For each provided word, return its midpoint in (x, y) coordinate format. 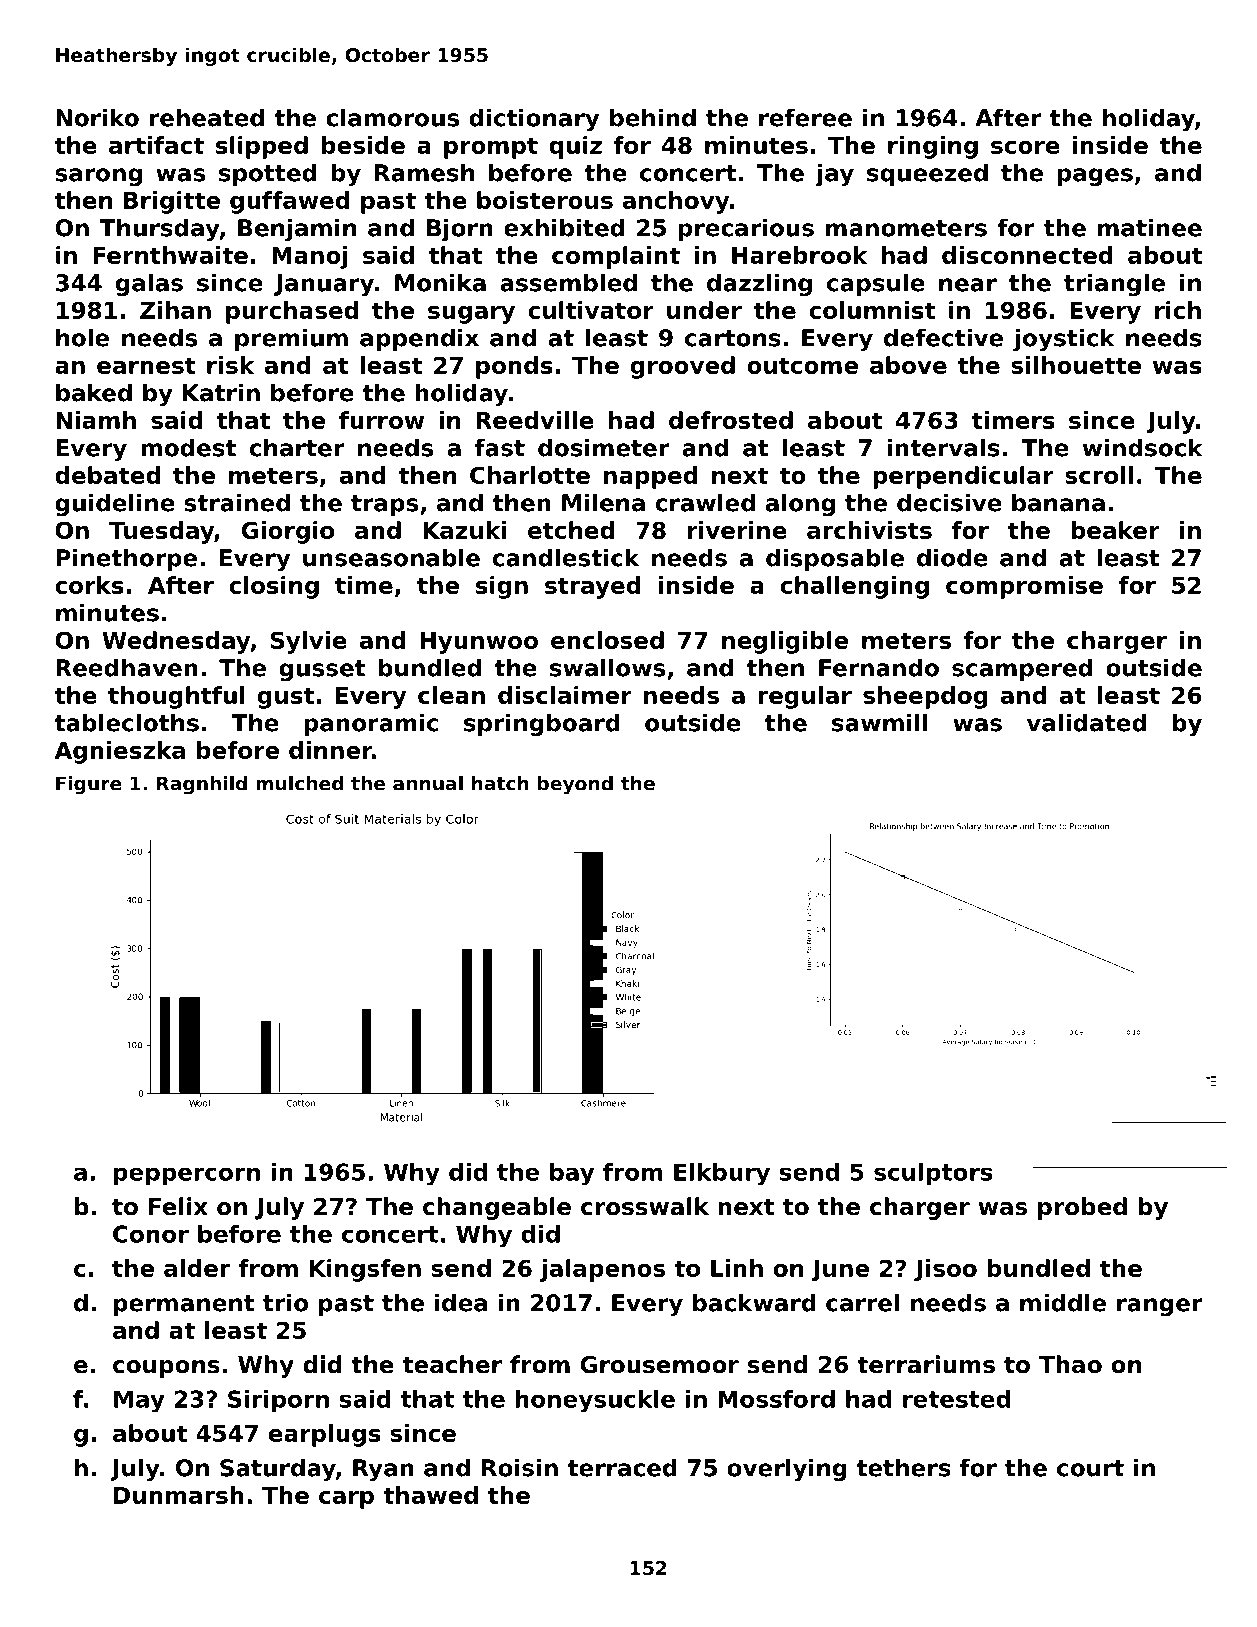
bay (572, 1174)
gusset (322, 670)
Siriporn (278, 1401)
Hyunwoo (479, 643)
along (800, 504)
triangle (1114, 284)
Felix (178, 1206)
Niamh (96, 420)
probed (1082, 1208)
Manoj (309, 257)
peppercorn (187, 1176)
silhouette (1076, 365)
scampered (1022, 669)
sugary (471, 315)
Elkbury (722, 1174)
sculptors (933, 1174)
